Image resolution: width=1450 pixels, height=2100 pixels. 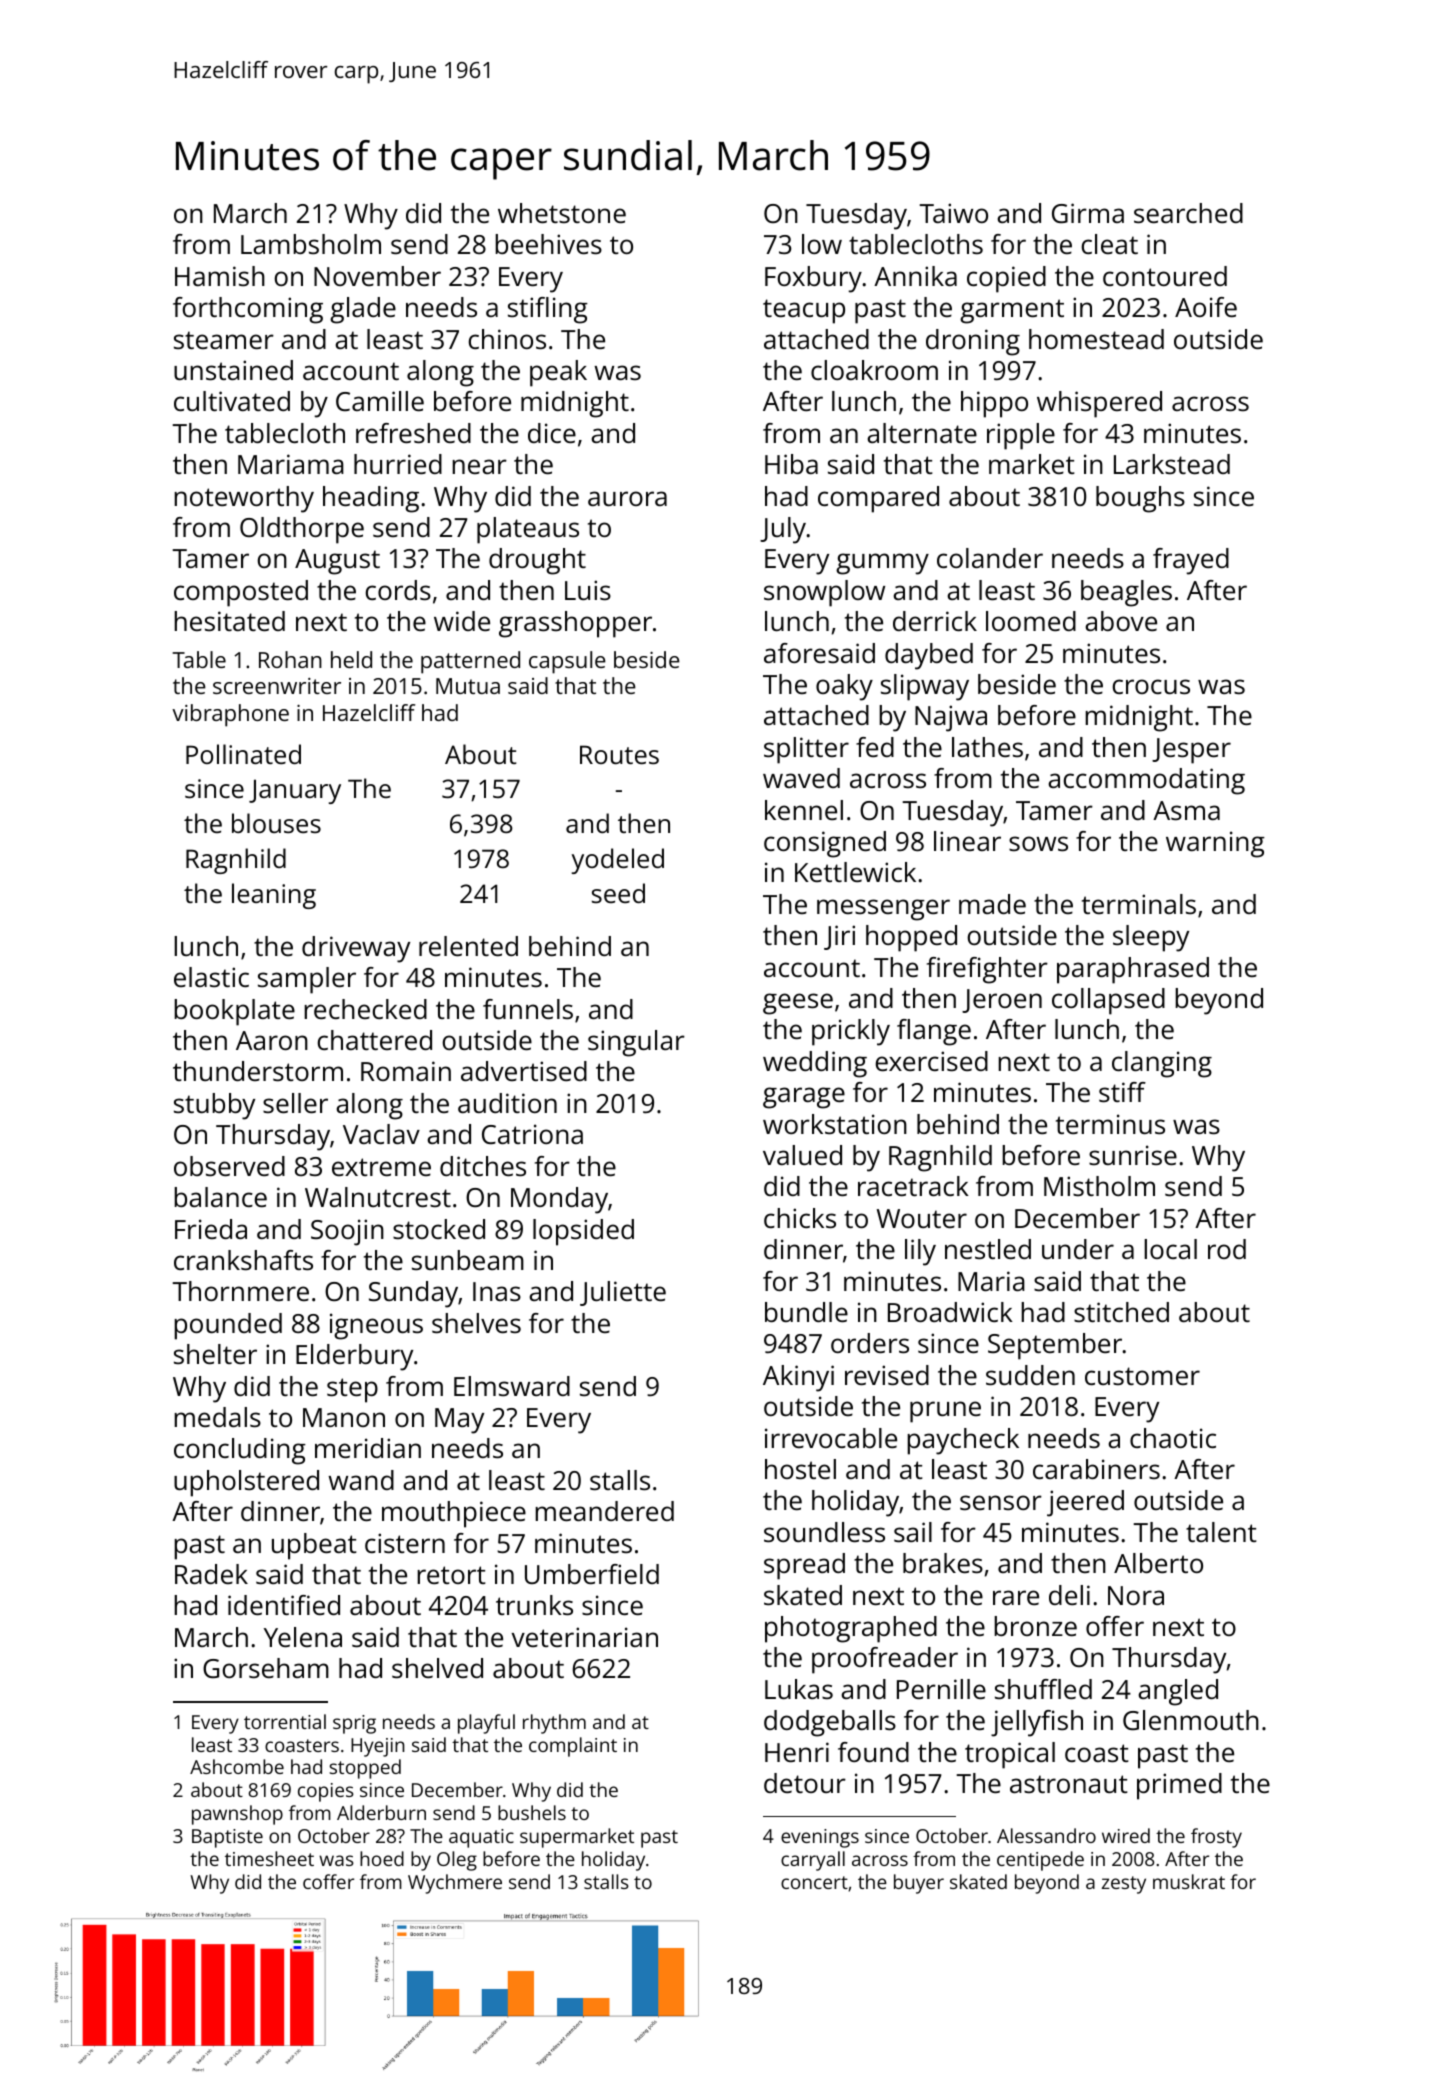 What do you see at coordinates (619, 754) in the screenshot?
I see `Routes` at bounding box center [619, 754].
